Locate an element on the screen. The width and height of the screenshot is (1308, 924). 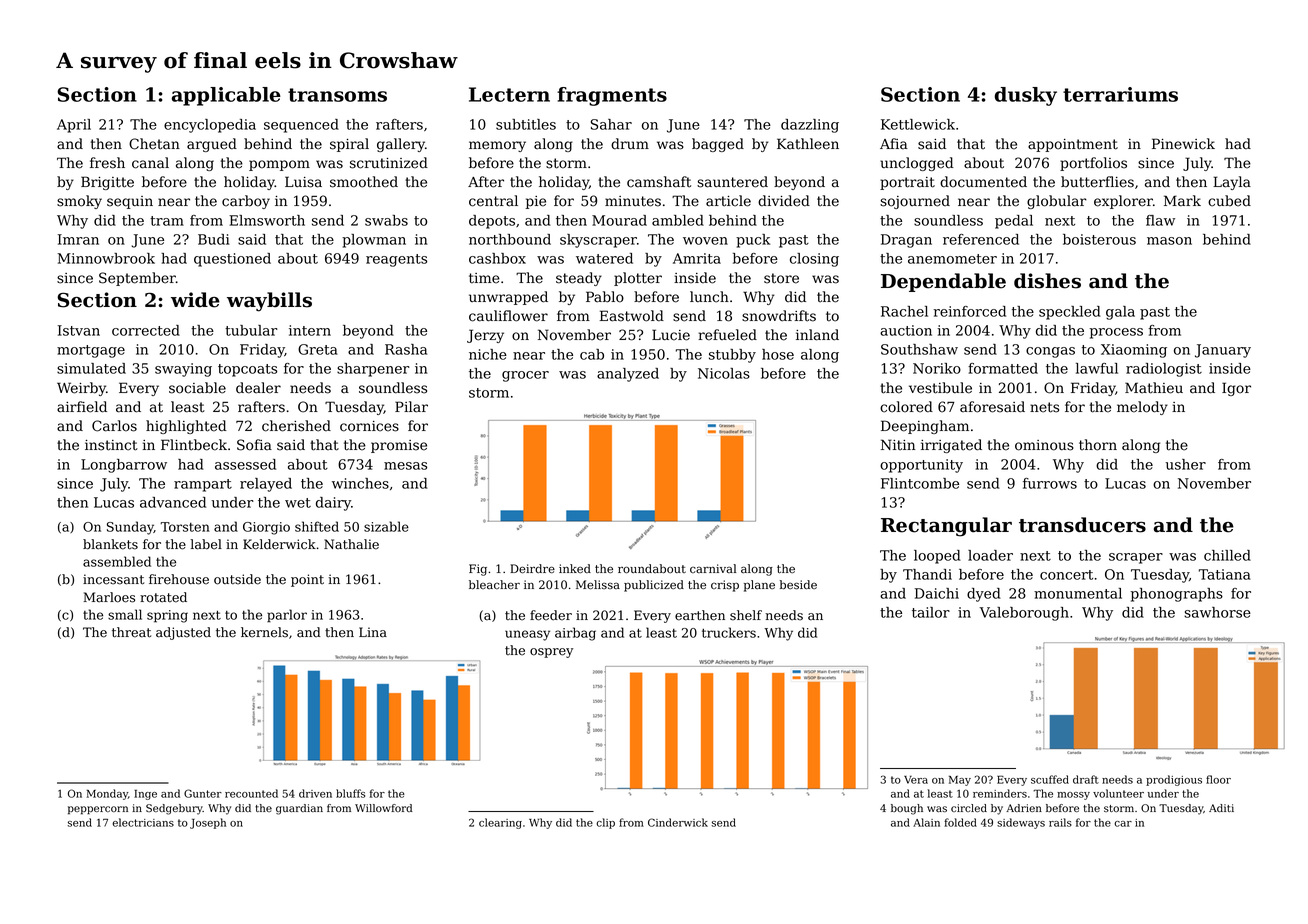
clearing is located at coordinates (500, 823).
